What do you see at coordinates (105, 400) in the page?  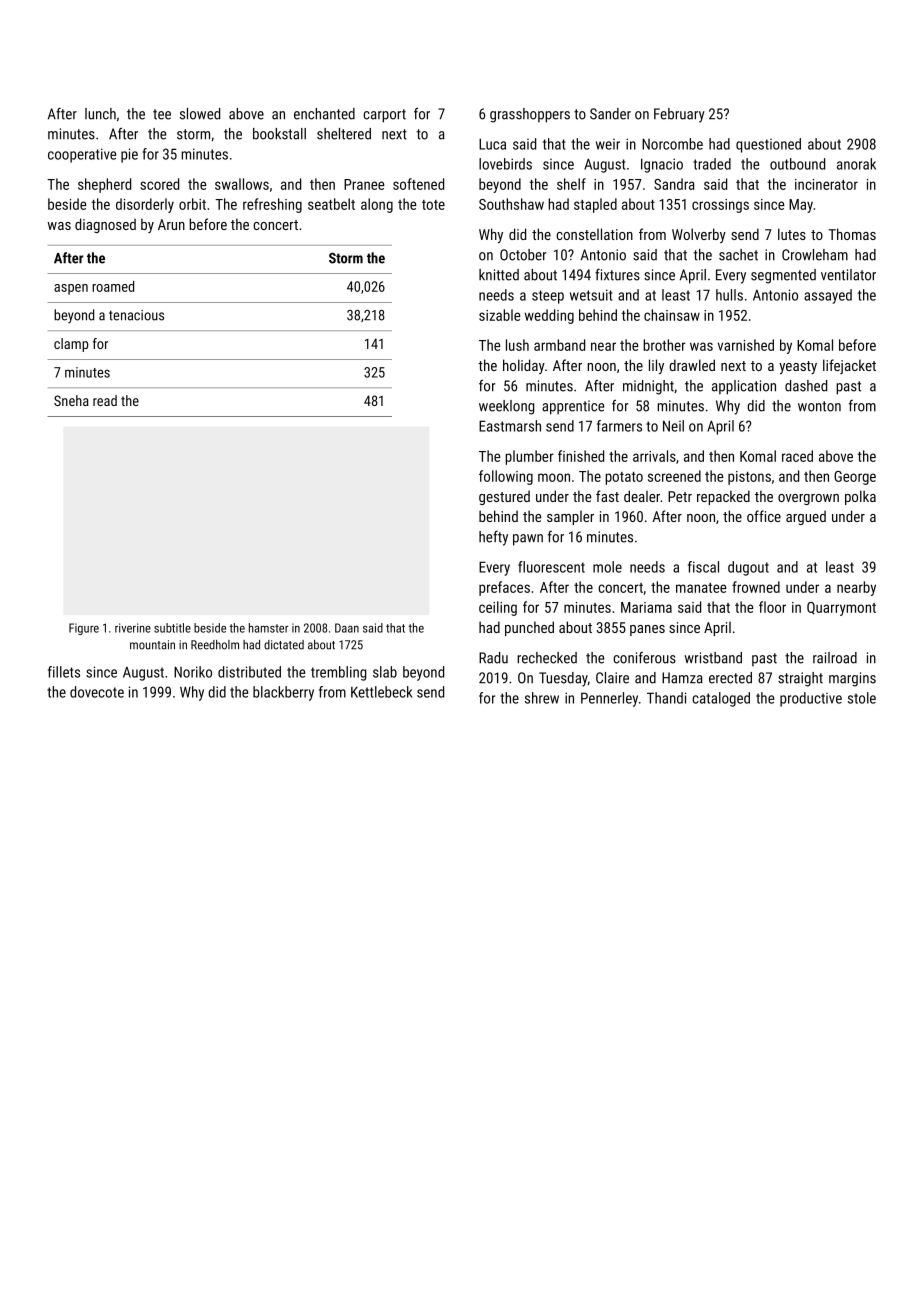 I see `read` at bounding box center [105, 400].
